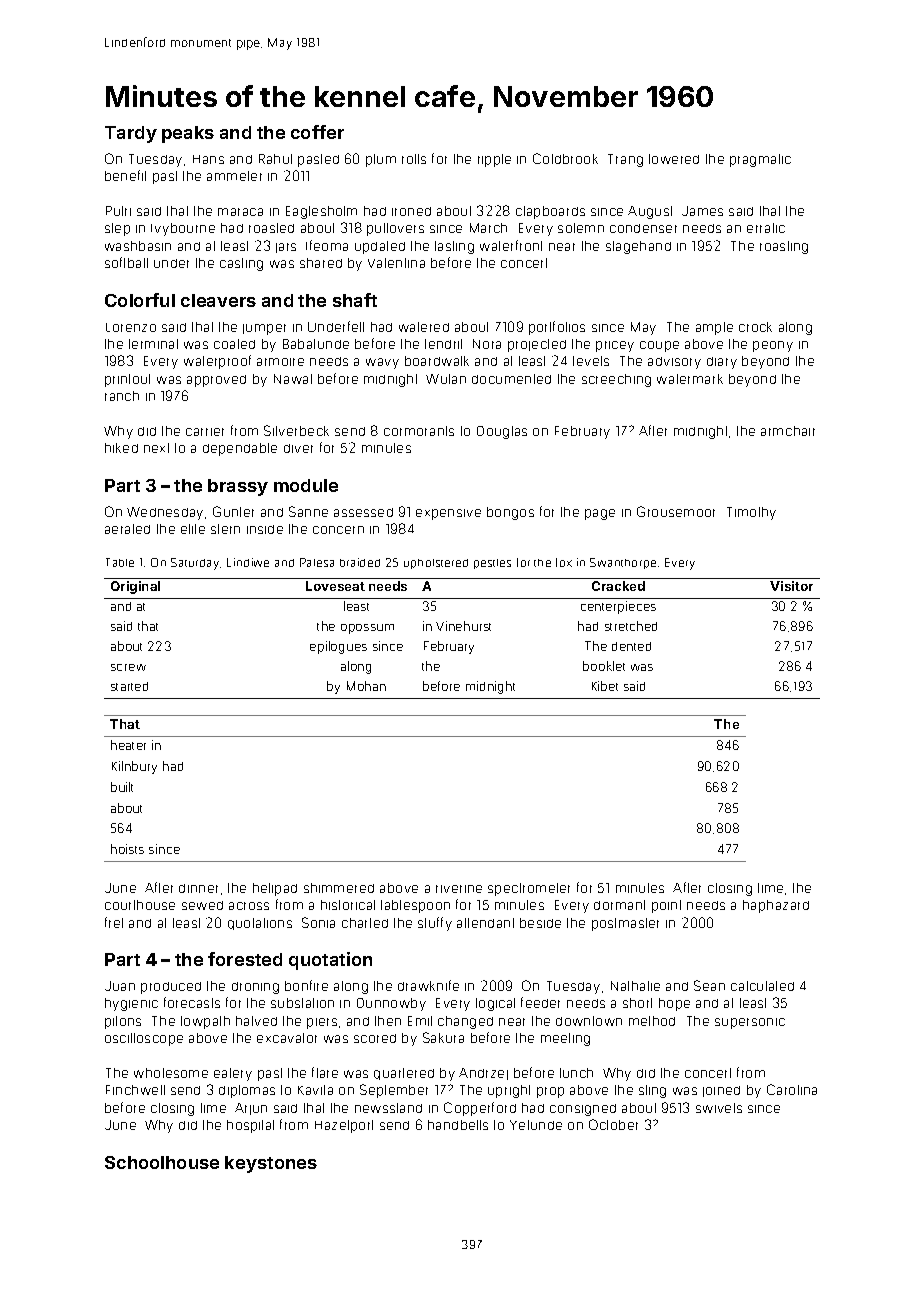 The width and height of the screenshot is (924, 1308). I want to click on diplomas, so click(247, 1091).
